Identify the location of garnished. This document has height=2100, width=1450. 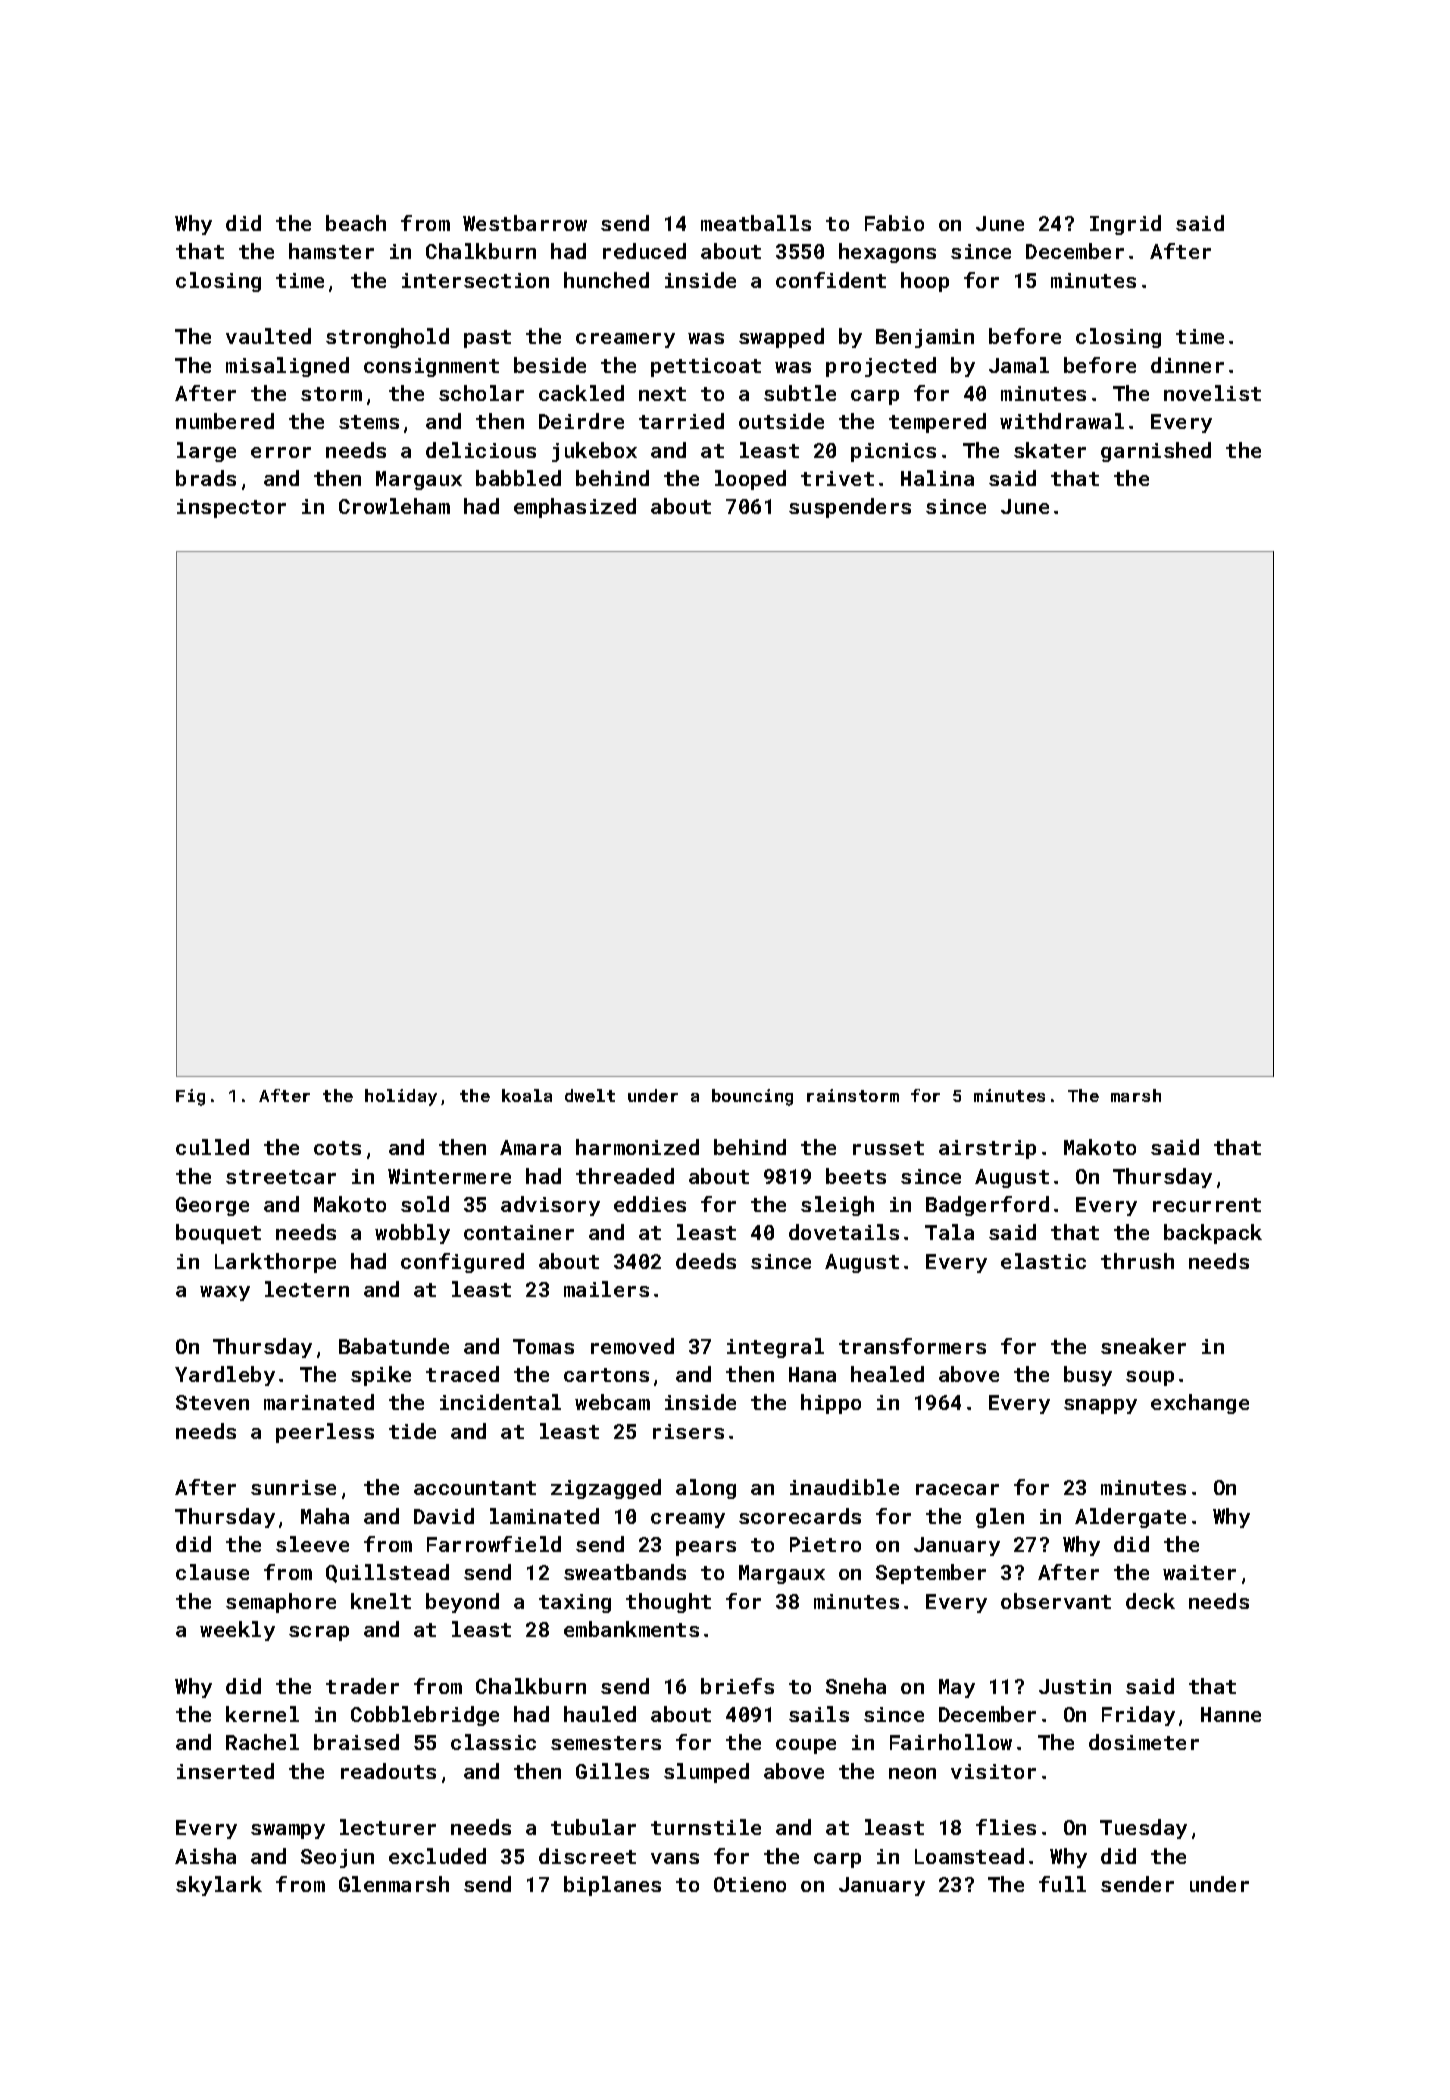
(1156, 452).
